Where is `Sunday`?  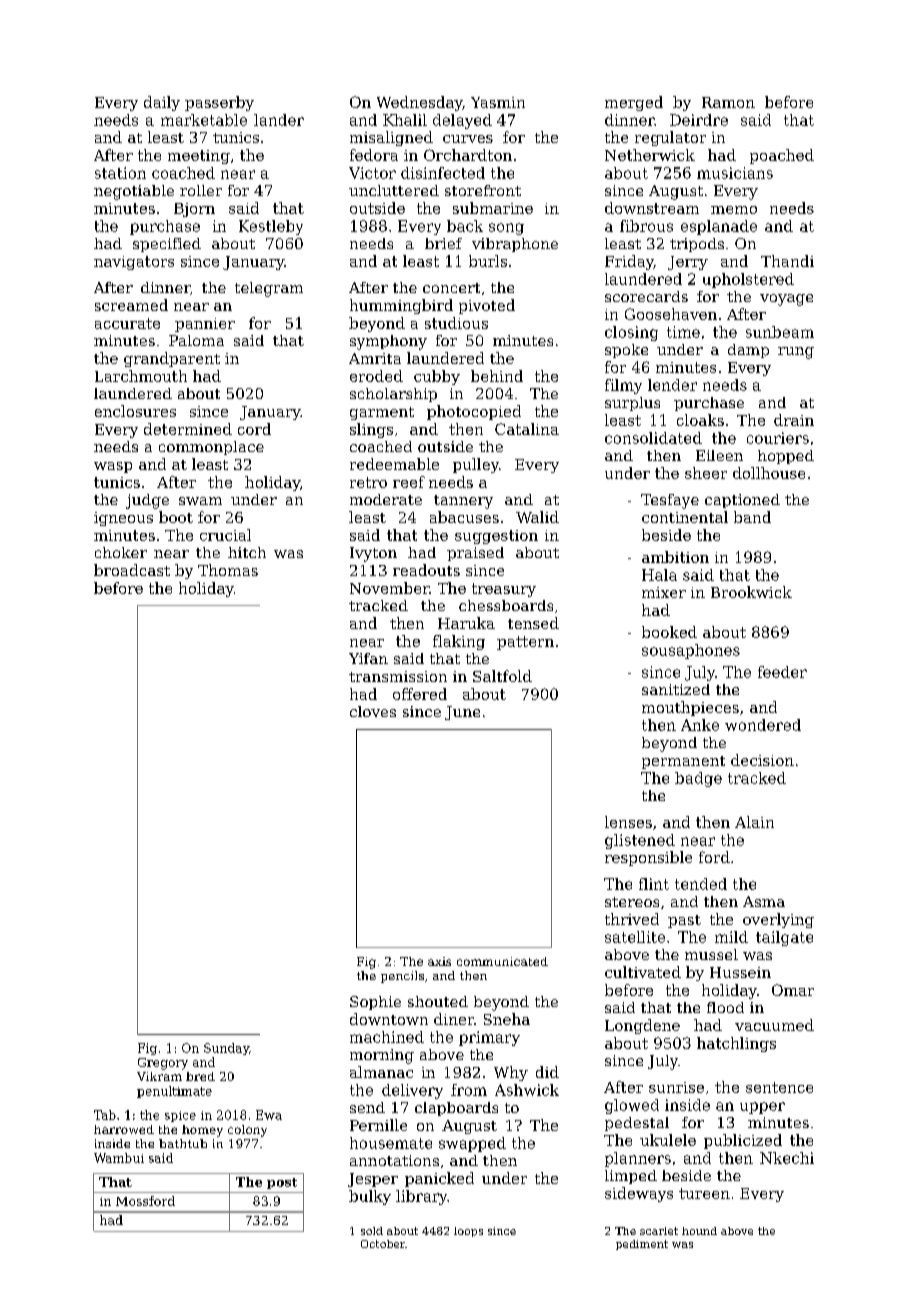 Sunday is located at coordinates (226, 1049).
